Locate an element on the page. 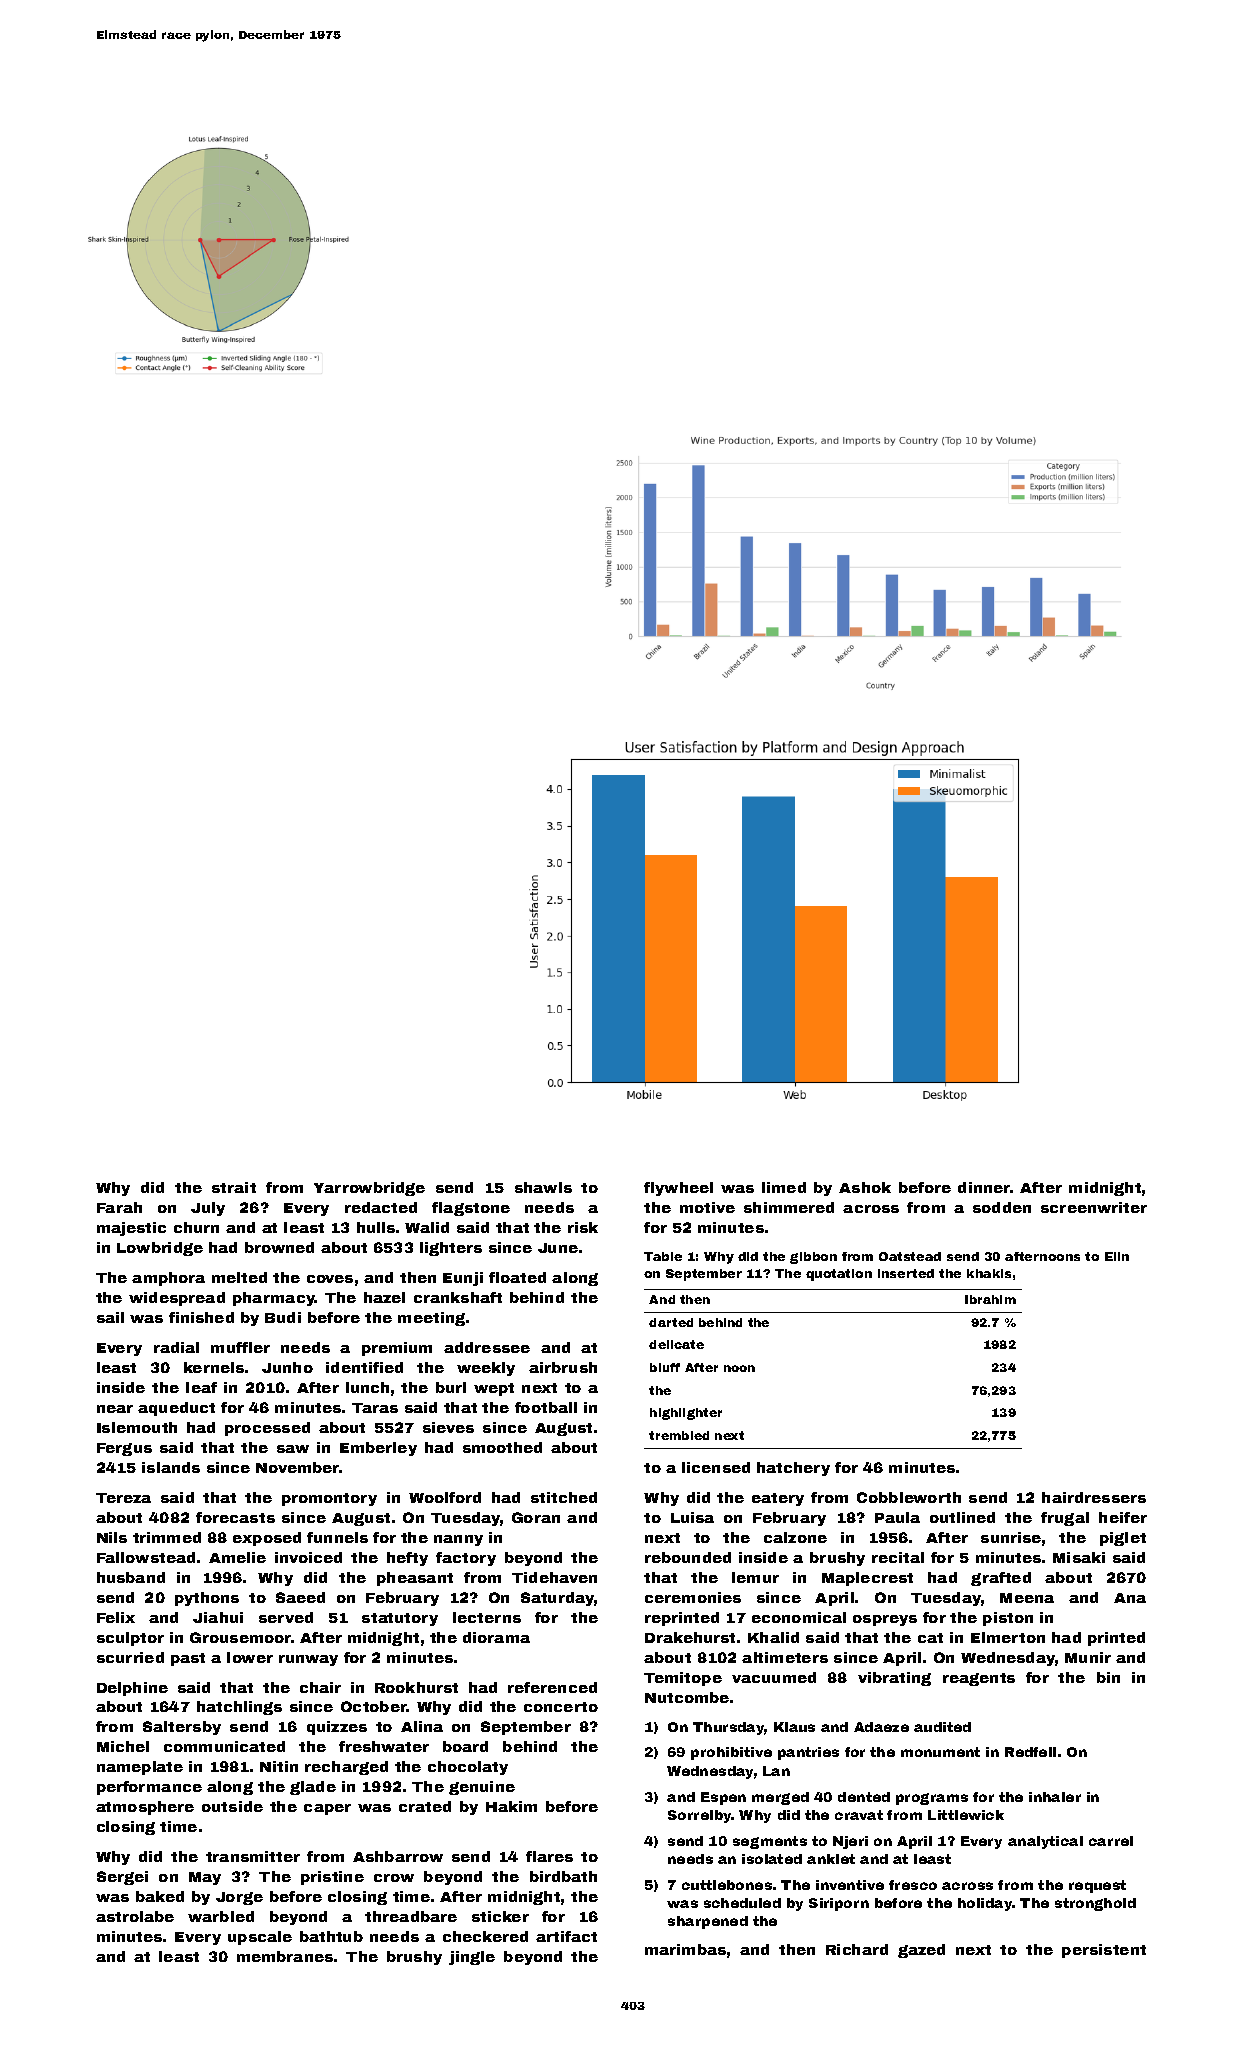  heifer is located at coordinates (1123, 1517).
